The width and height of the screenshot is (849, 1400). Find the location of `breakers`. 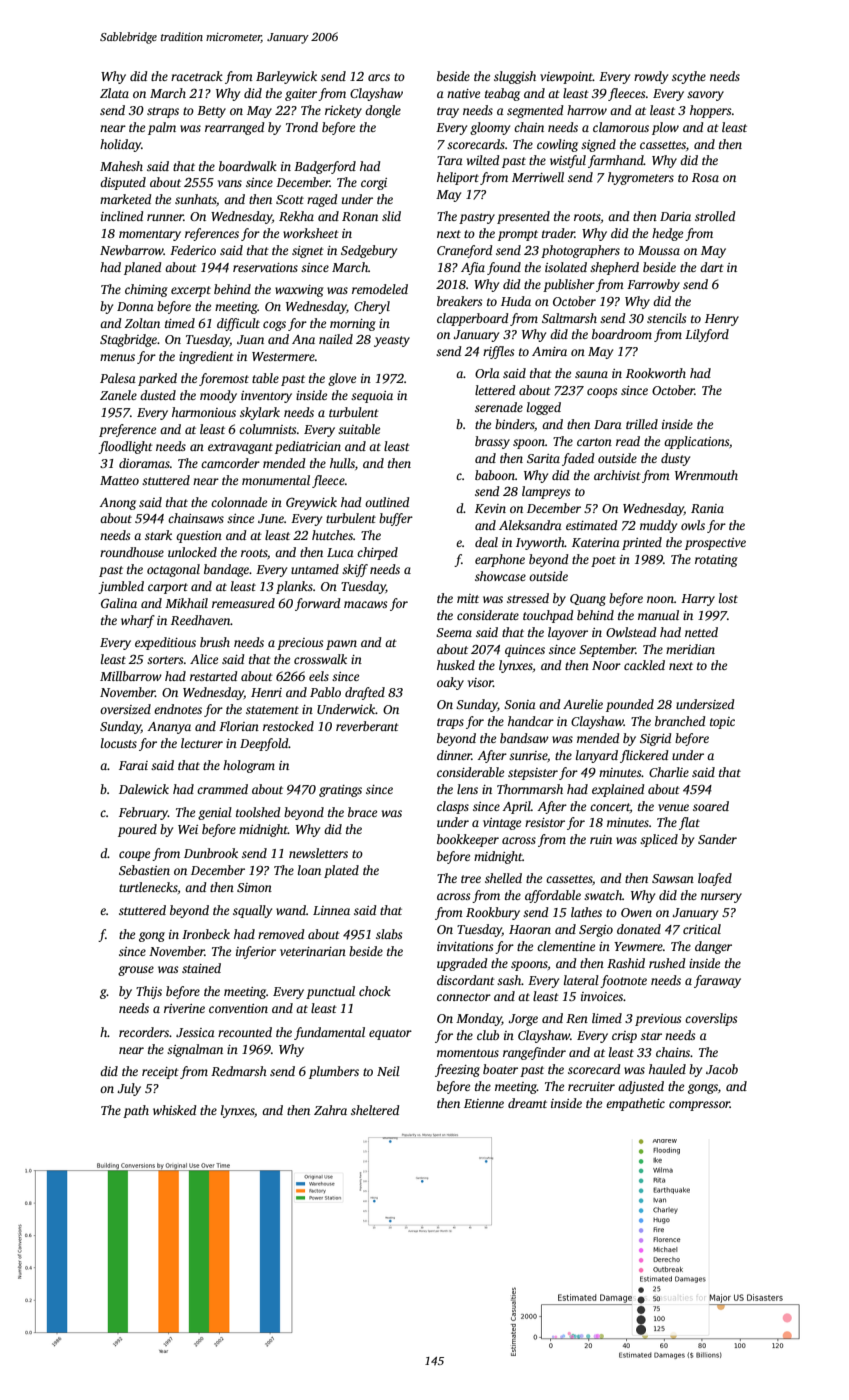

breakers is located at coordinates (459, 301).
